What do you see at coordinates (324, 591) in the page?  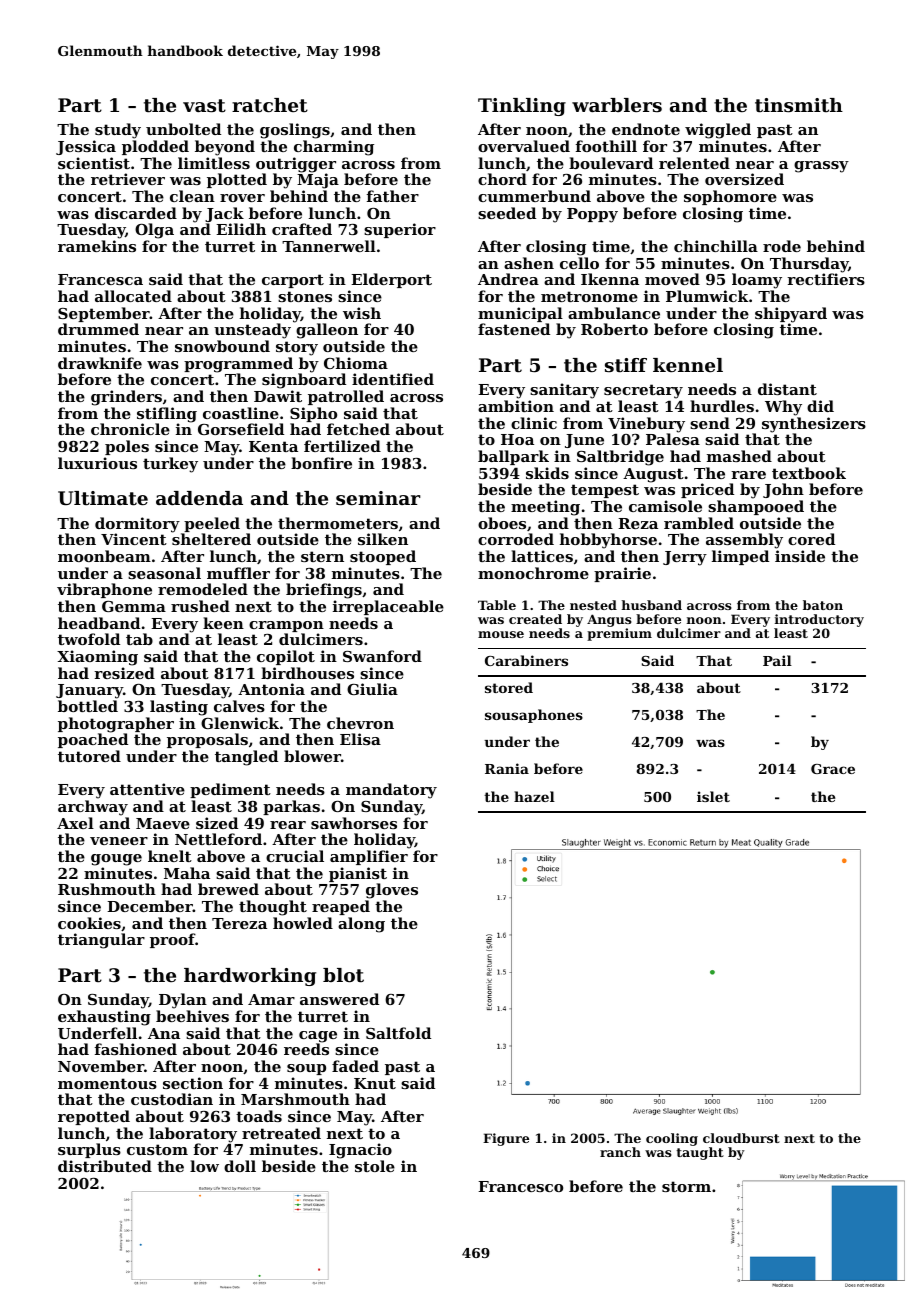 I see `briefings` at bounding box center [324, 591].
